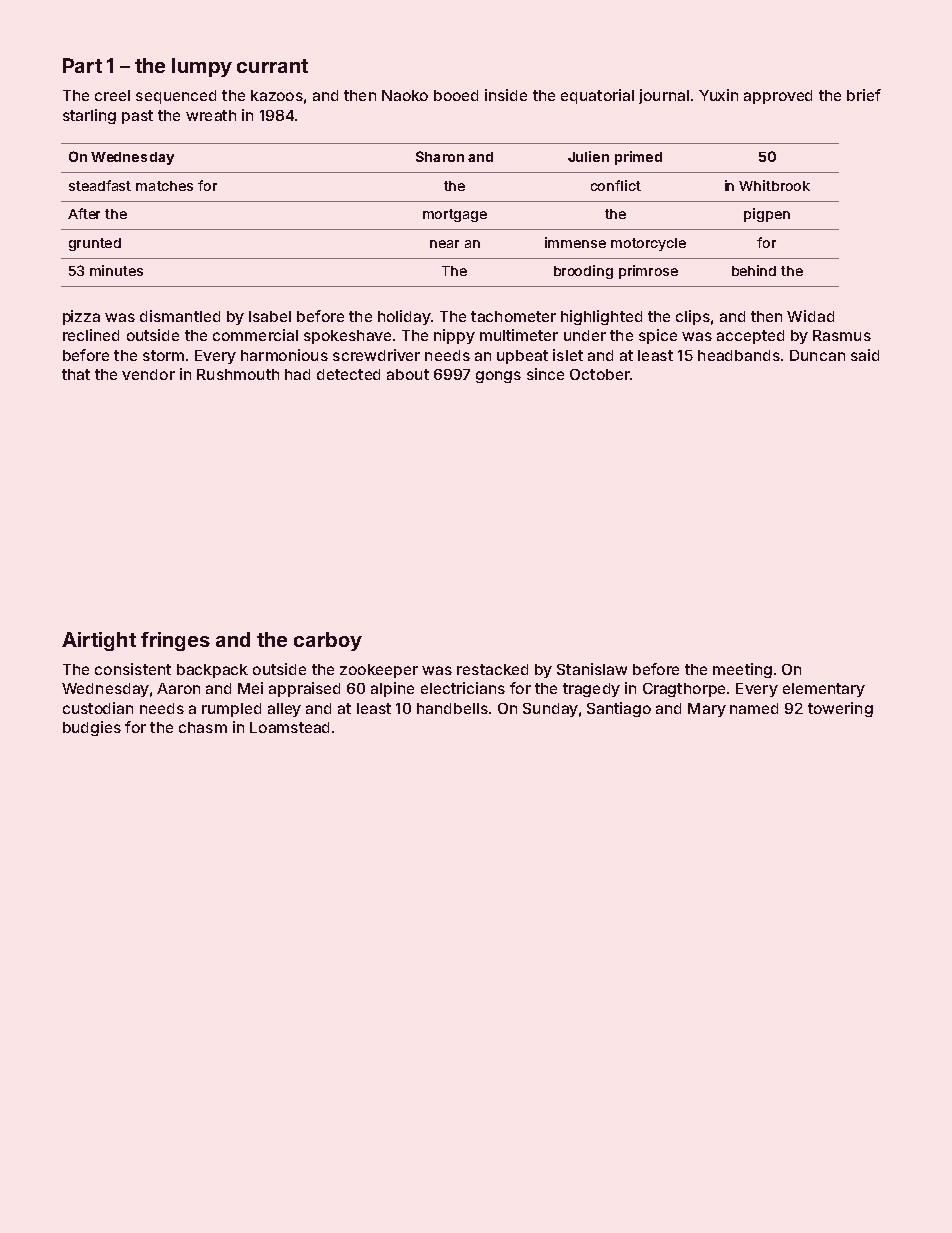 The width and height of the image is (952, 1233). What do you see at coordinates (864, 95) in the image?
I see `brief` at bounding box center [864, 95].
